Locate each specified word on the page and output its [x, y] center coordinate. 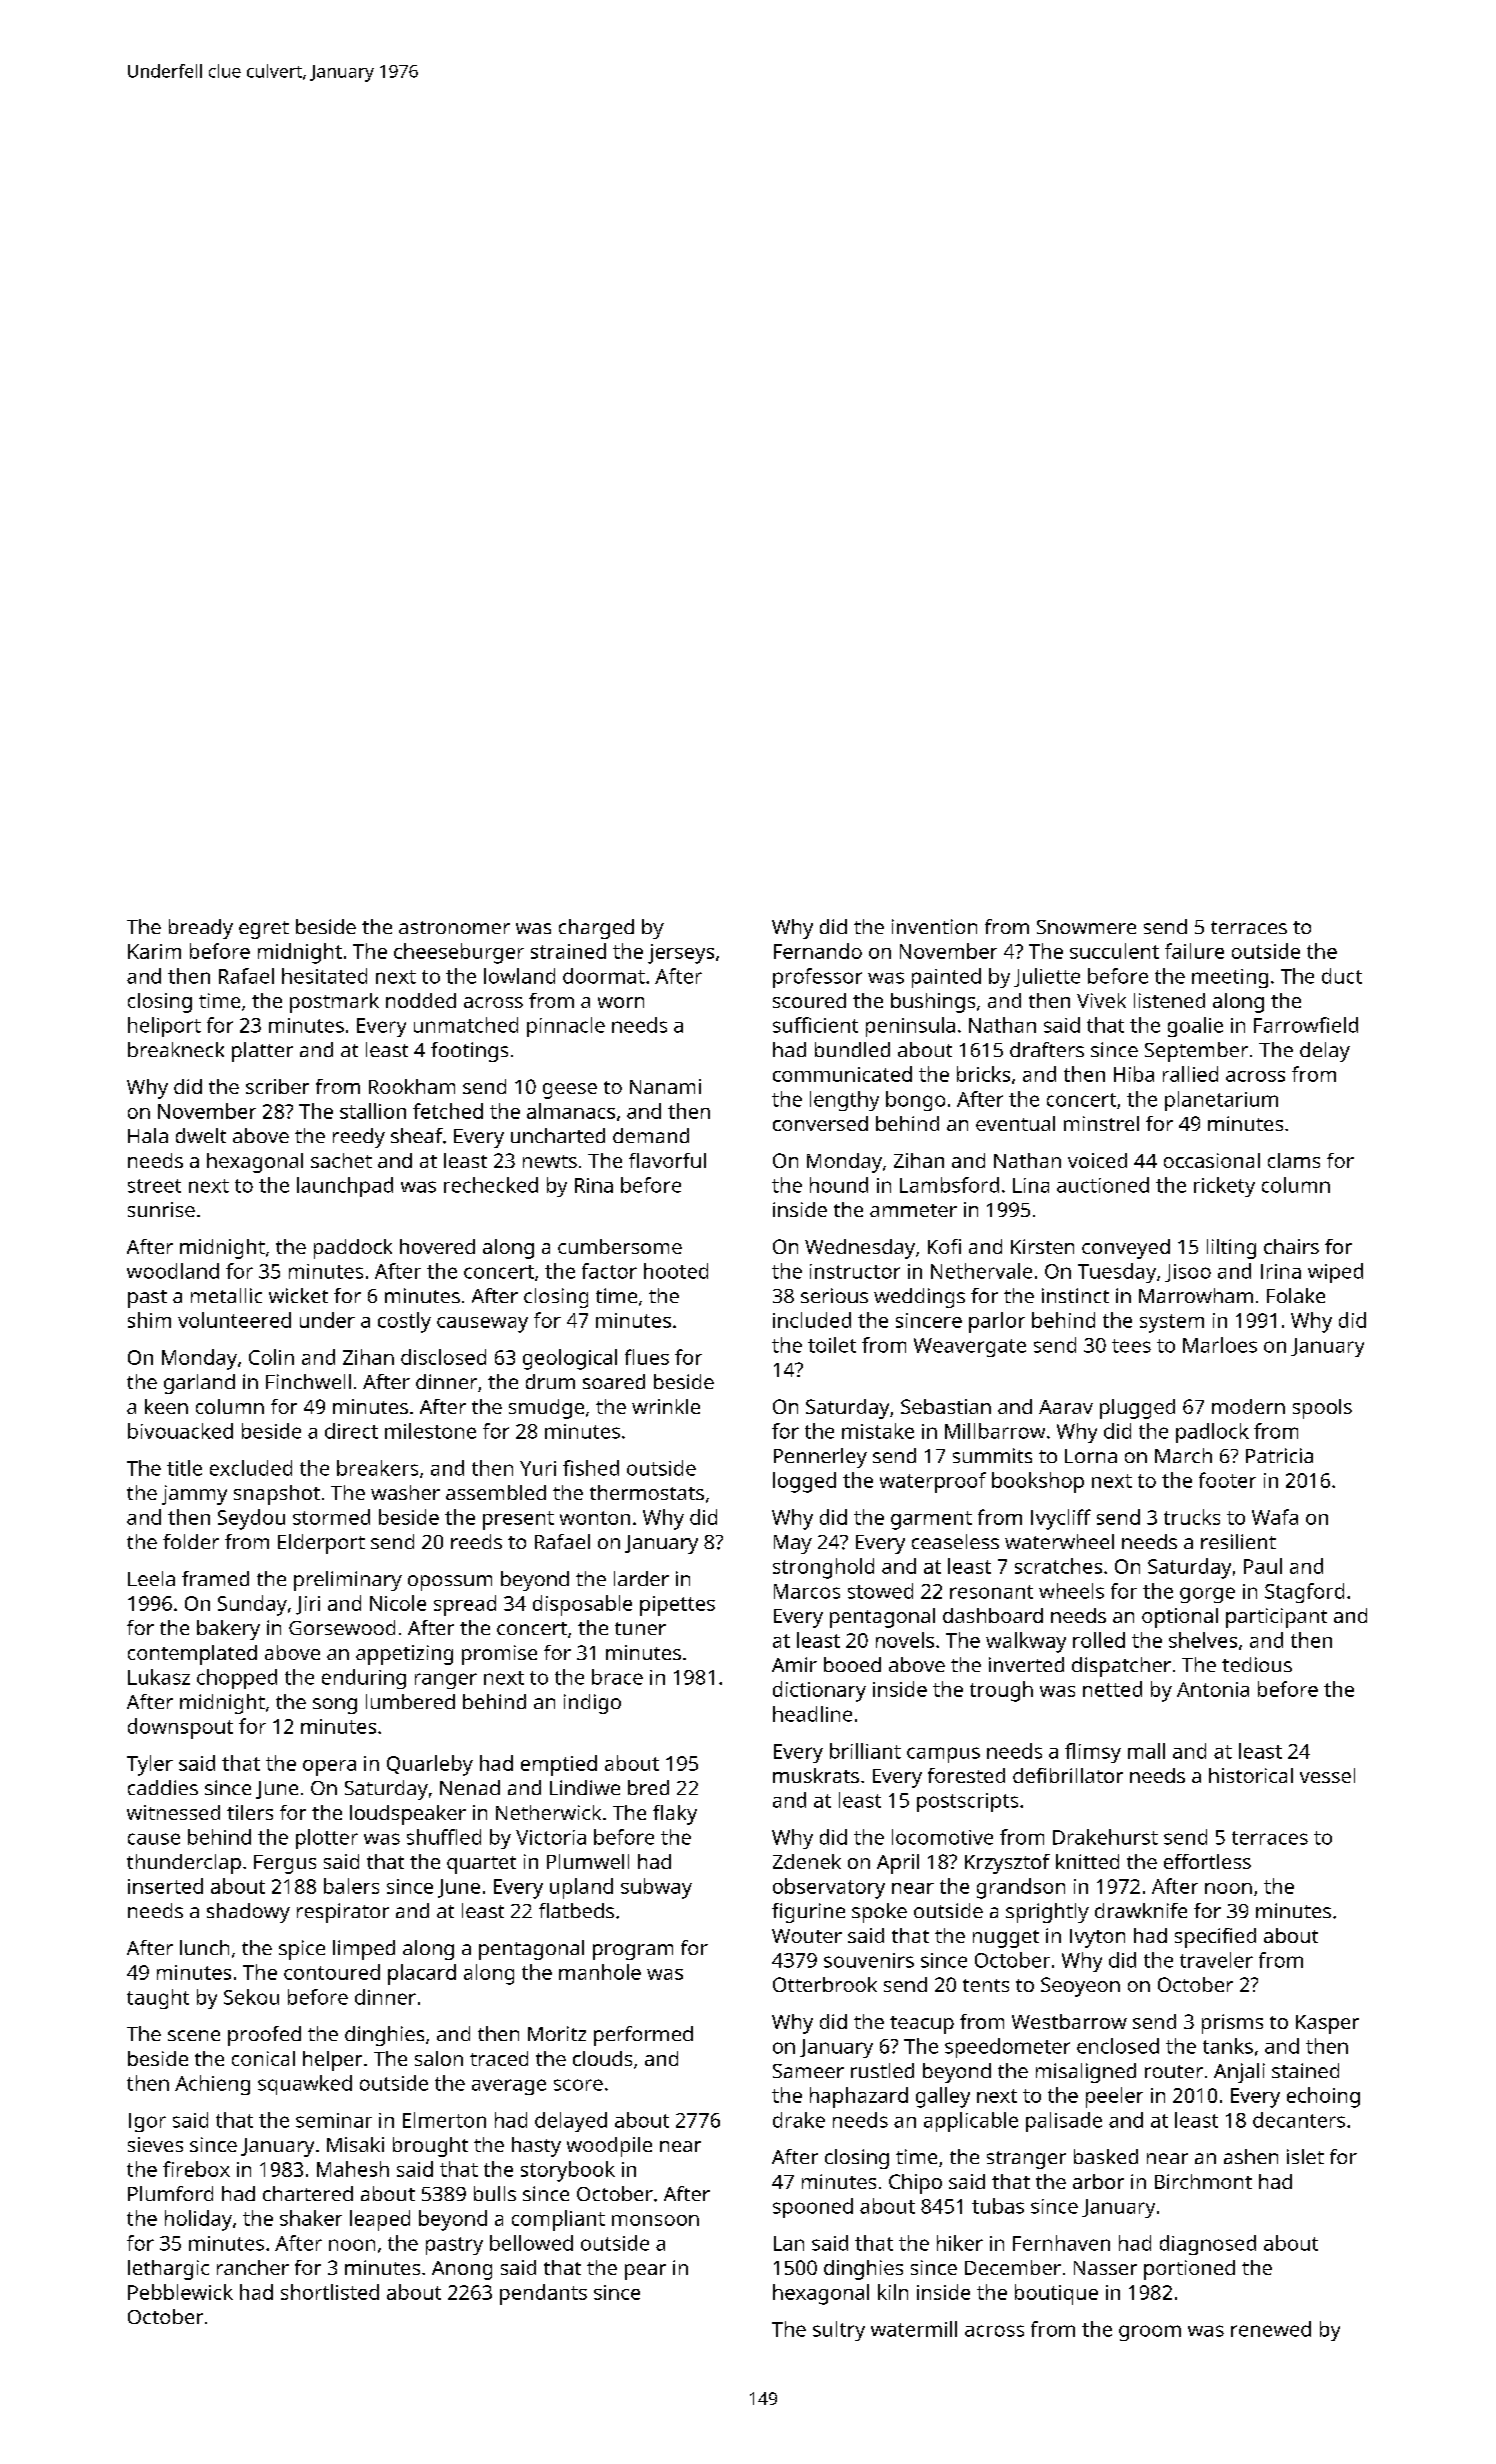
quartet [481, 1865]
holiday [198, 2220]
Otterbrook [825, 1984]
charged [596, 929]
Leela [151, 1578]
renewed [1271, 2329]
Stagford [1304, 1593]
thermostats [647, 1492]
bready [201, 929]
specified [1215, 1938]
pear [645, 2272]
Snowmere [1086, 927]
